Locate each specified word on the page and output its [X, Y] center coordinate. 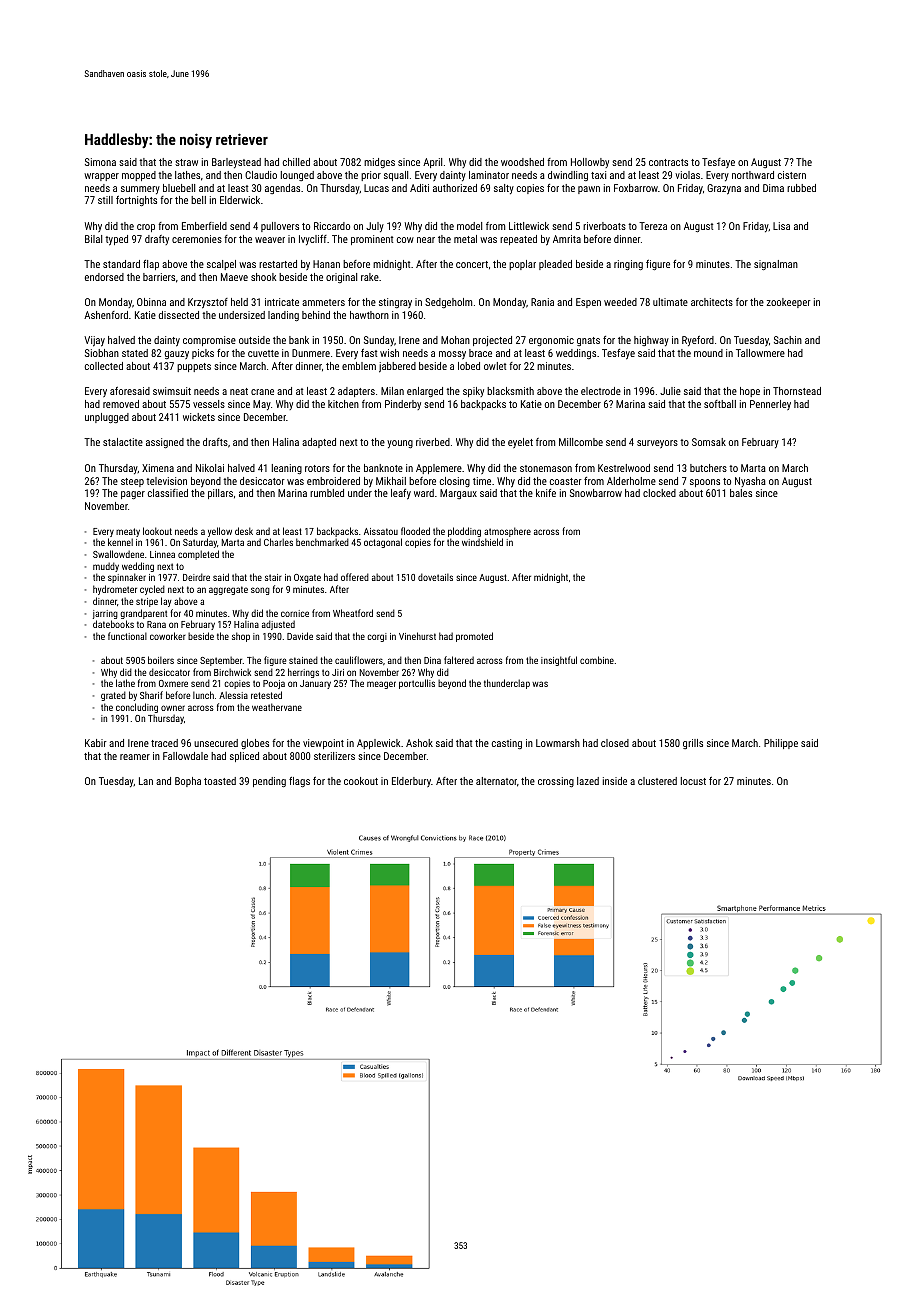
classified [168, 493]
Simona [100, 162]
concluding [137, 708]
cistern [792, 175]
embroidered [333, 481]
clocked [659, 493]
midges [379, 163]
